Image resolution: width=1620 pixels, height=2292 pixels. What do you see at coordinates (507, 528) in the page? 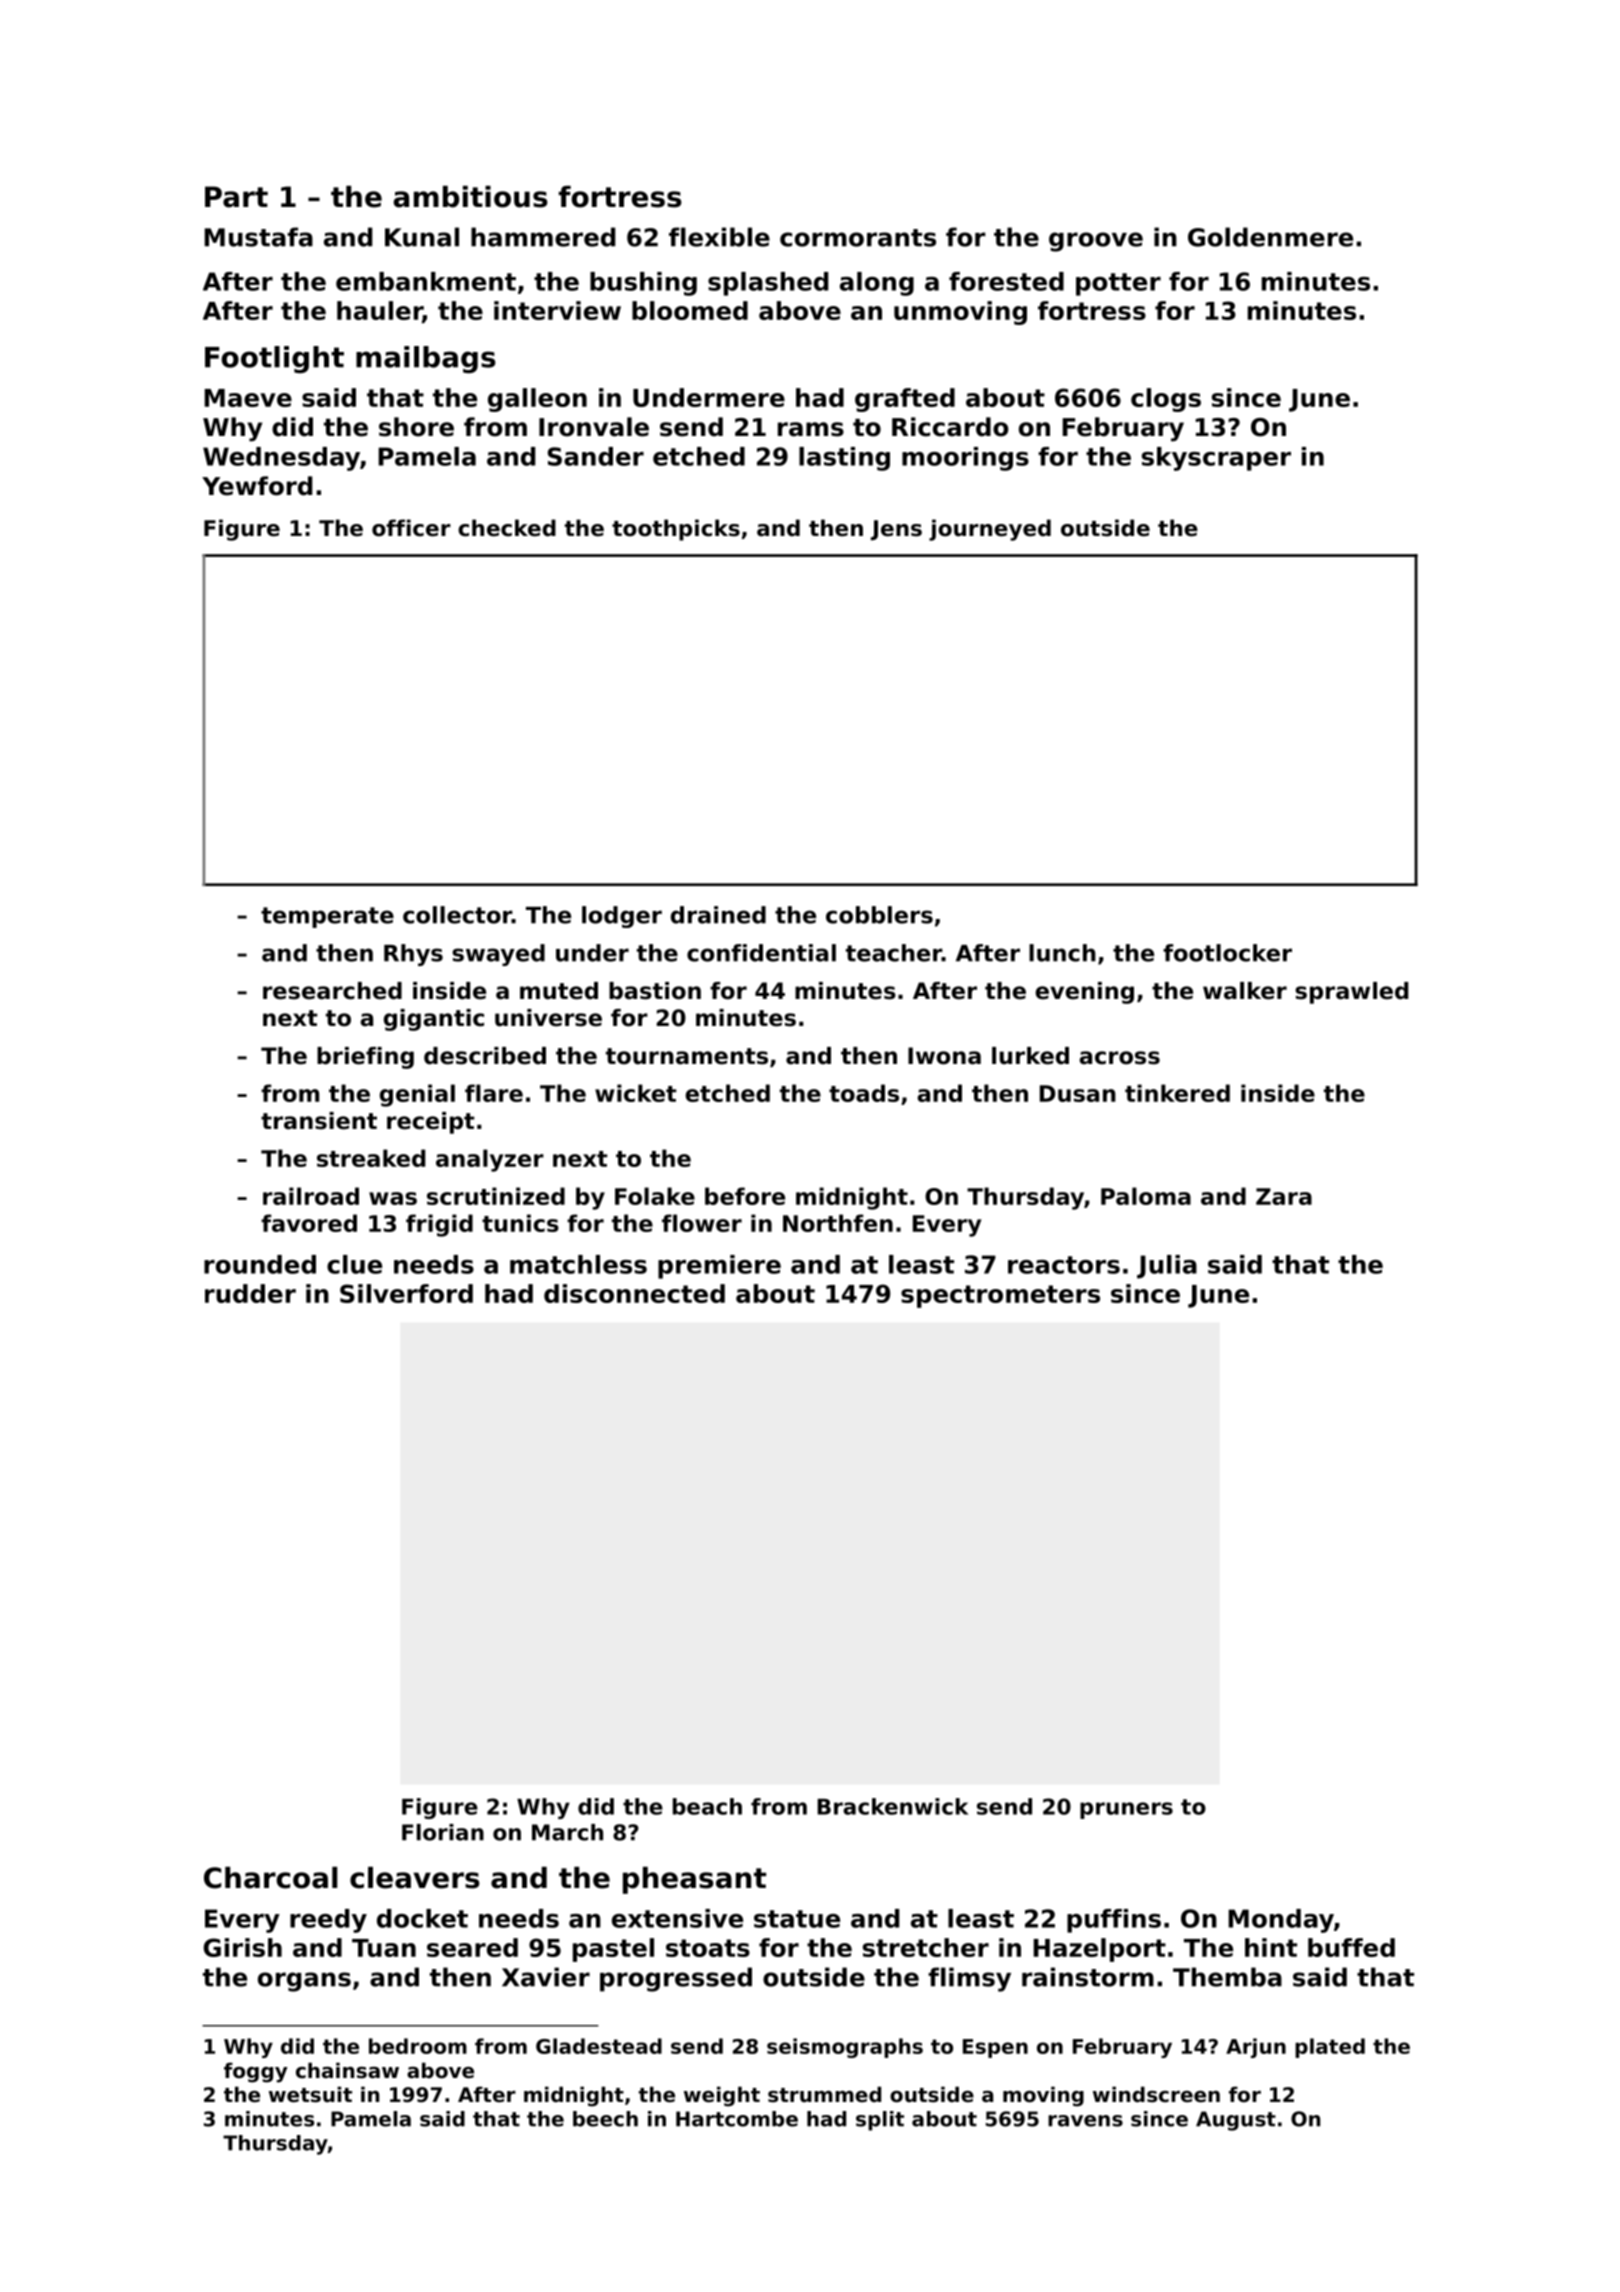
I see `checked` at bounding box center [507, 528].
